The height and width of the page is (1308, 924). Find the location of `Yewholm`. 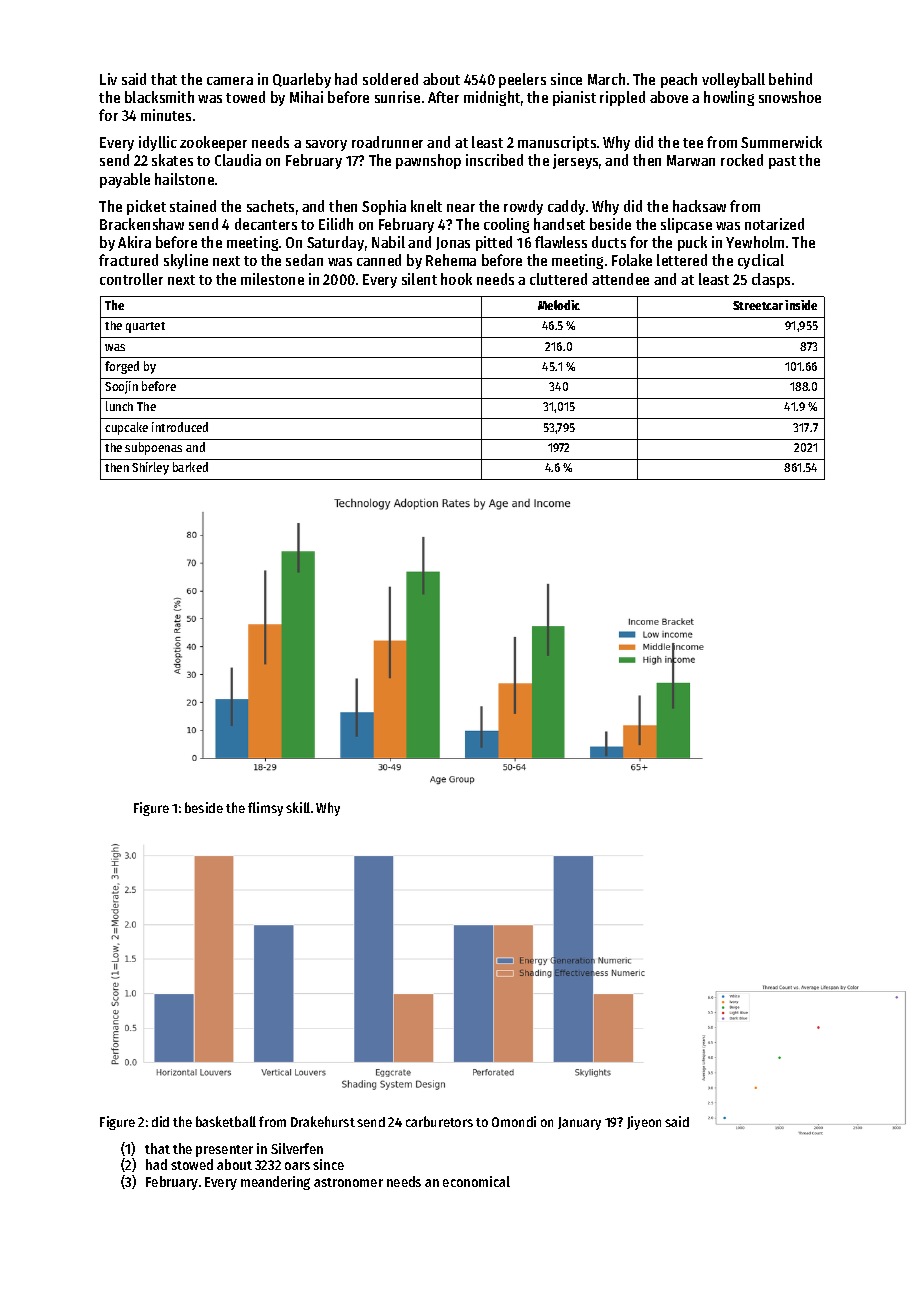

Yewholm is located at coordinates (755, 242).
